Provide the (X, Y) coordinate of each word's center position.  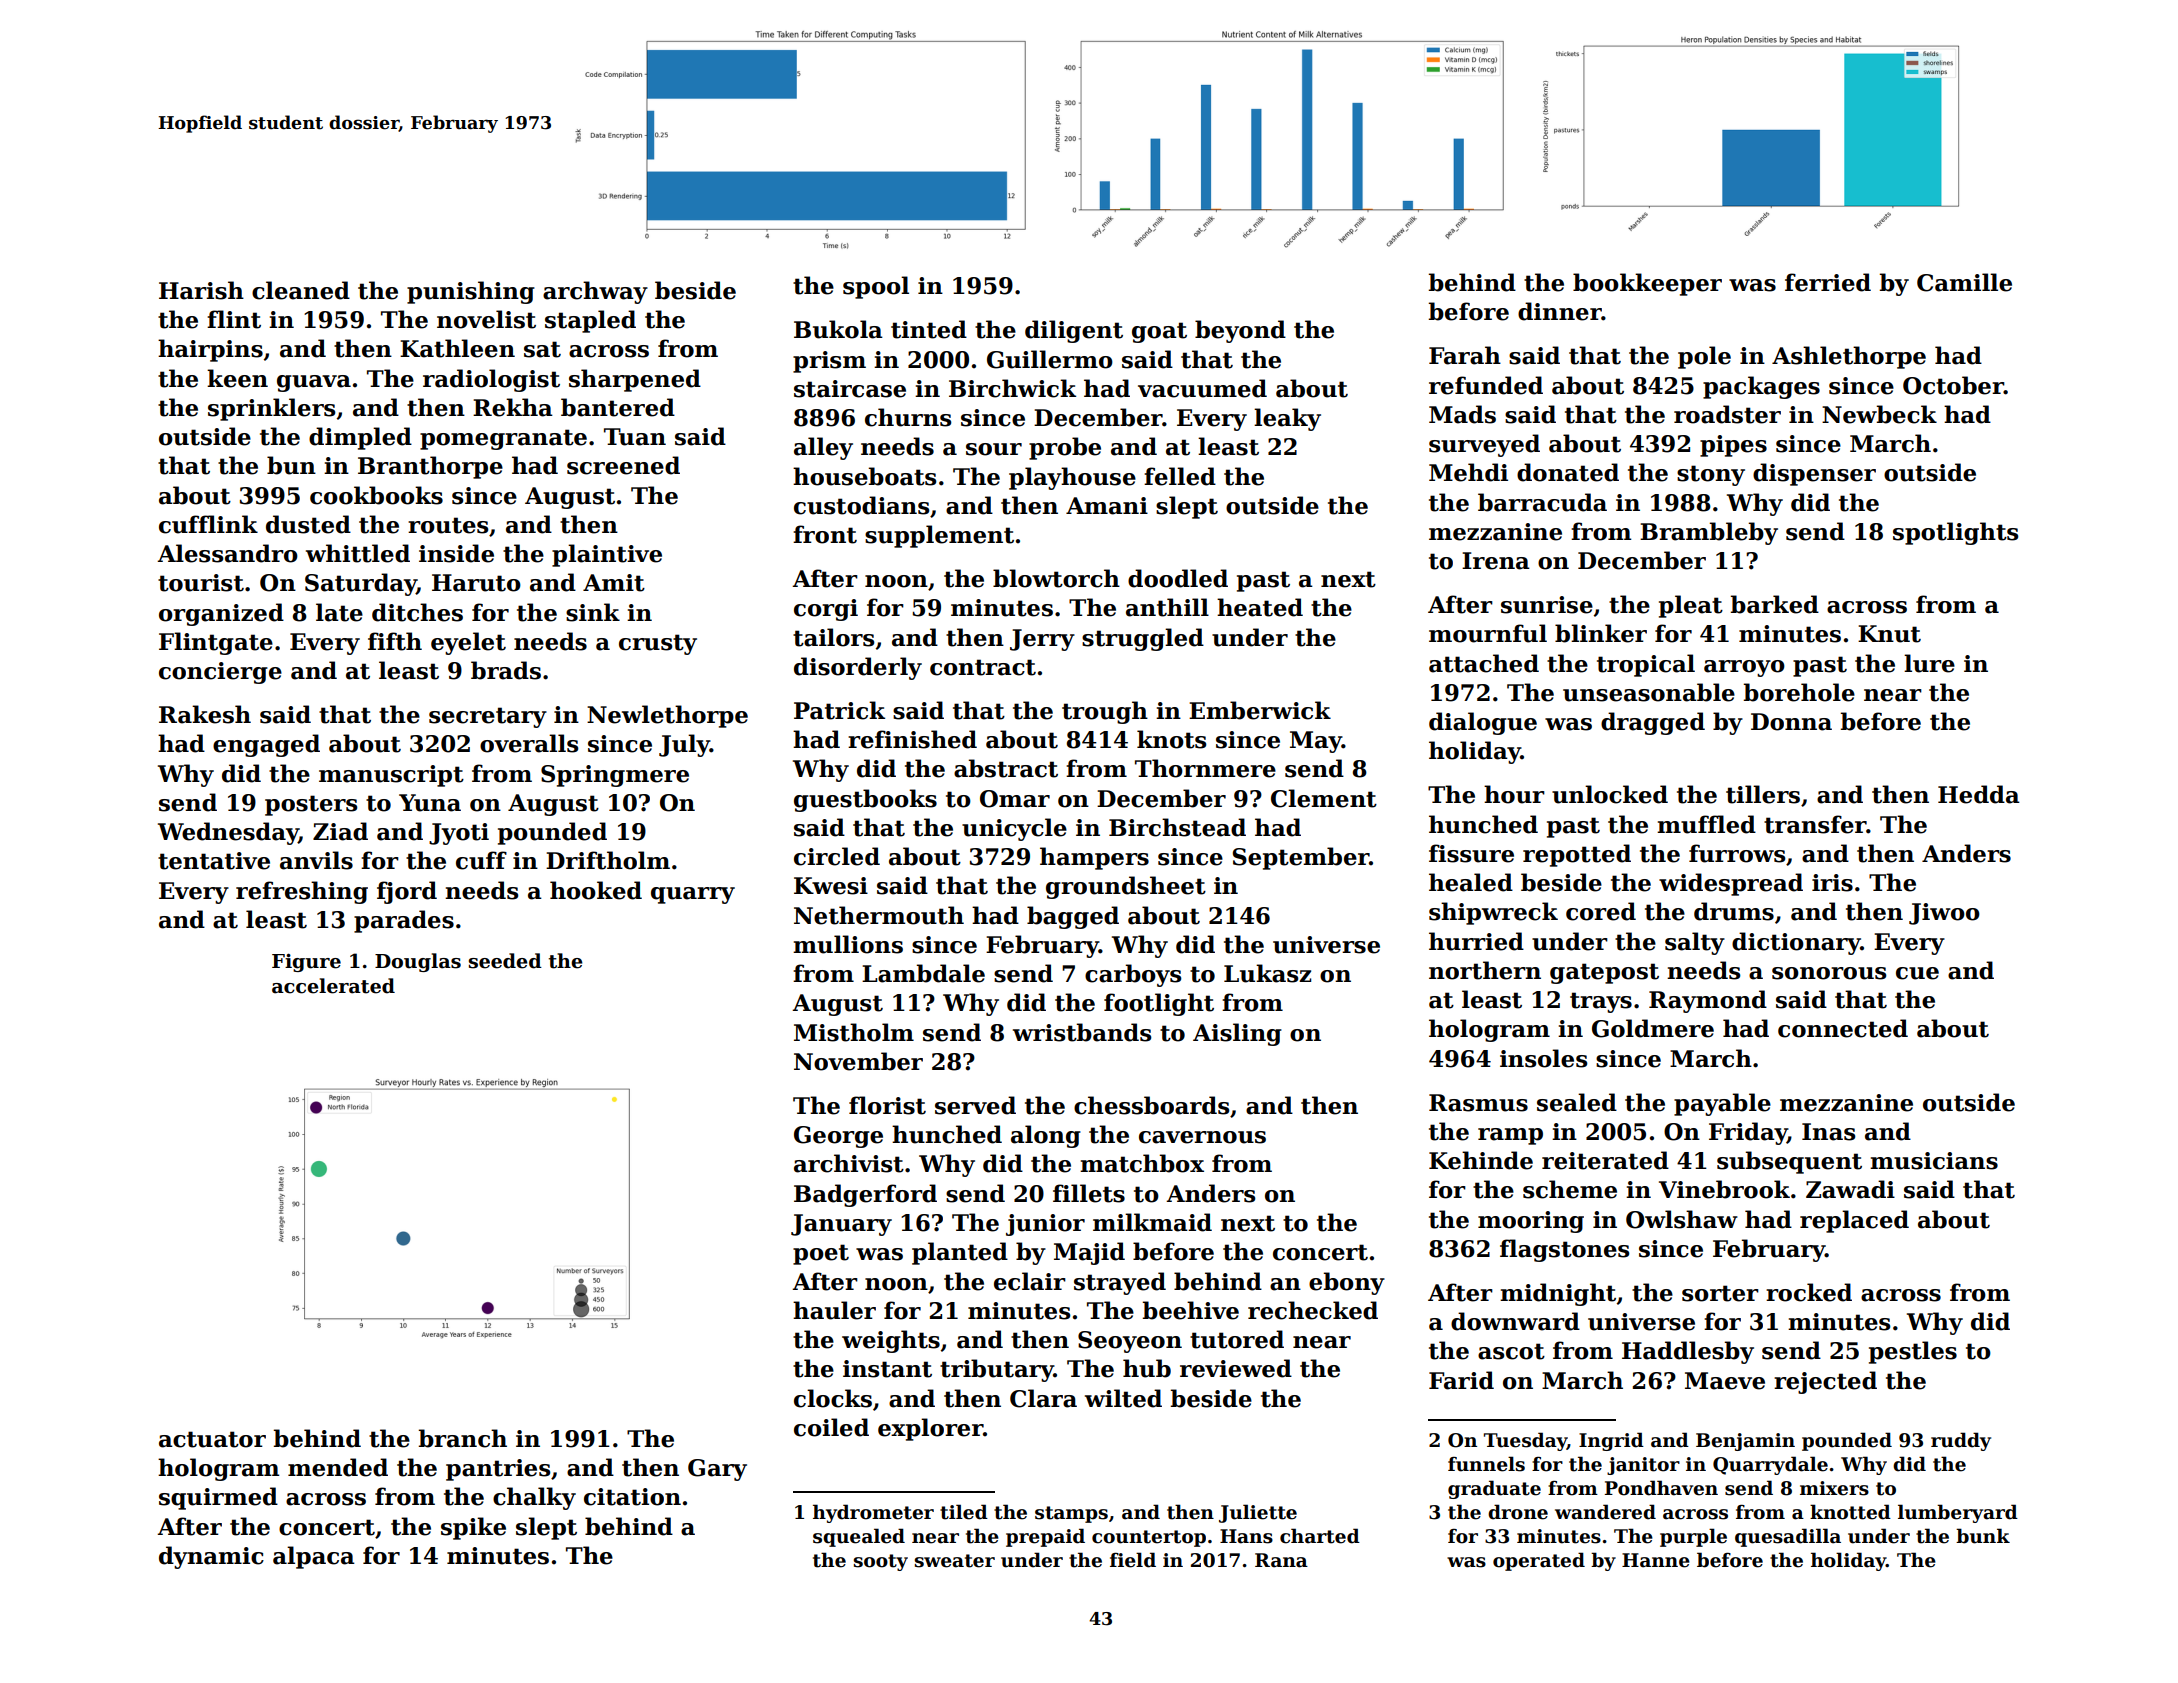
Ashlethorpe (1849, 357)
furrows (1737, 853)
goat (1159, 332)
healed (1471, 882)
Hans (1246, 1536)
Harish (201, 290)
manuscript (391, 776)
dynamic (211, 1557)
